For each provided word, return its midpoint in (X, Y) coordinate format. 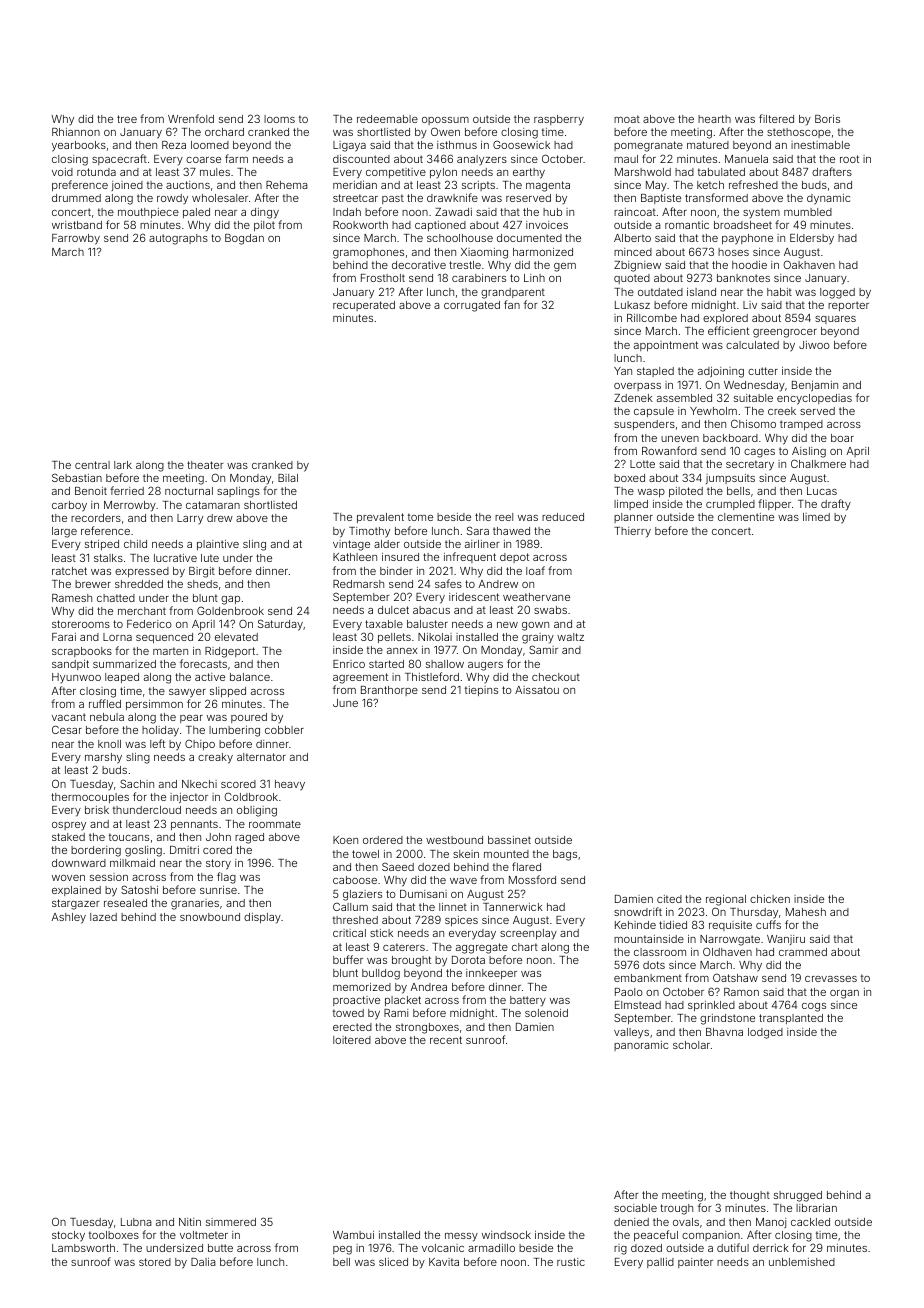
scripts (478, 186)
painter (695, 1263)
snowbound (210, 917)
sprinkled (711, 1006)
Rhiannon (76, 132)
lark (123, 465)
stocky (68, 1236)
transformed (716, 197)
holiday (160, 731)
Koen (345, 840)
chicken (770, 899)
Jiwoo (814, 345)
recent (446, 1040)
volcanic (443, 1248)
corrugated (472, 306)
